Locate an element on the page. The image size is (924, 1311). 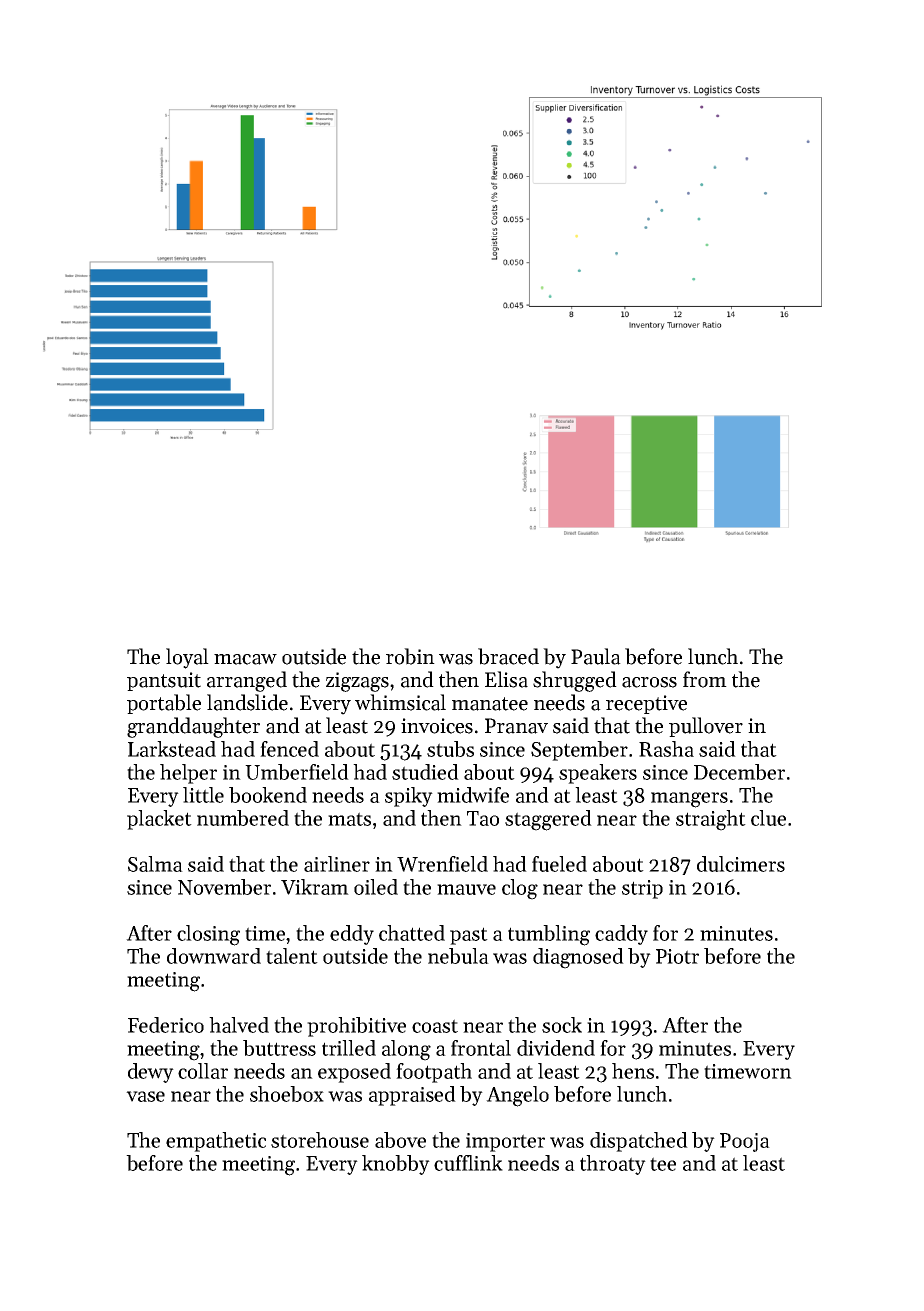
dulcimers is located at coordinates (741, 864).
